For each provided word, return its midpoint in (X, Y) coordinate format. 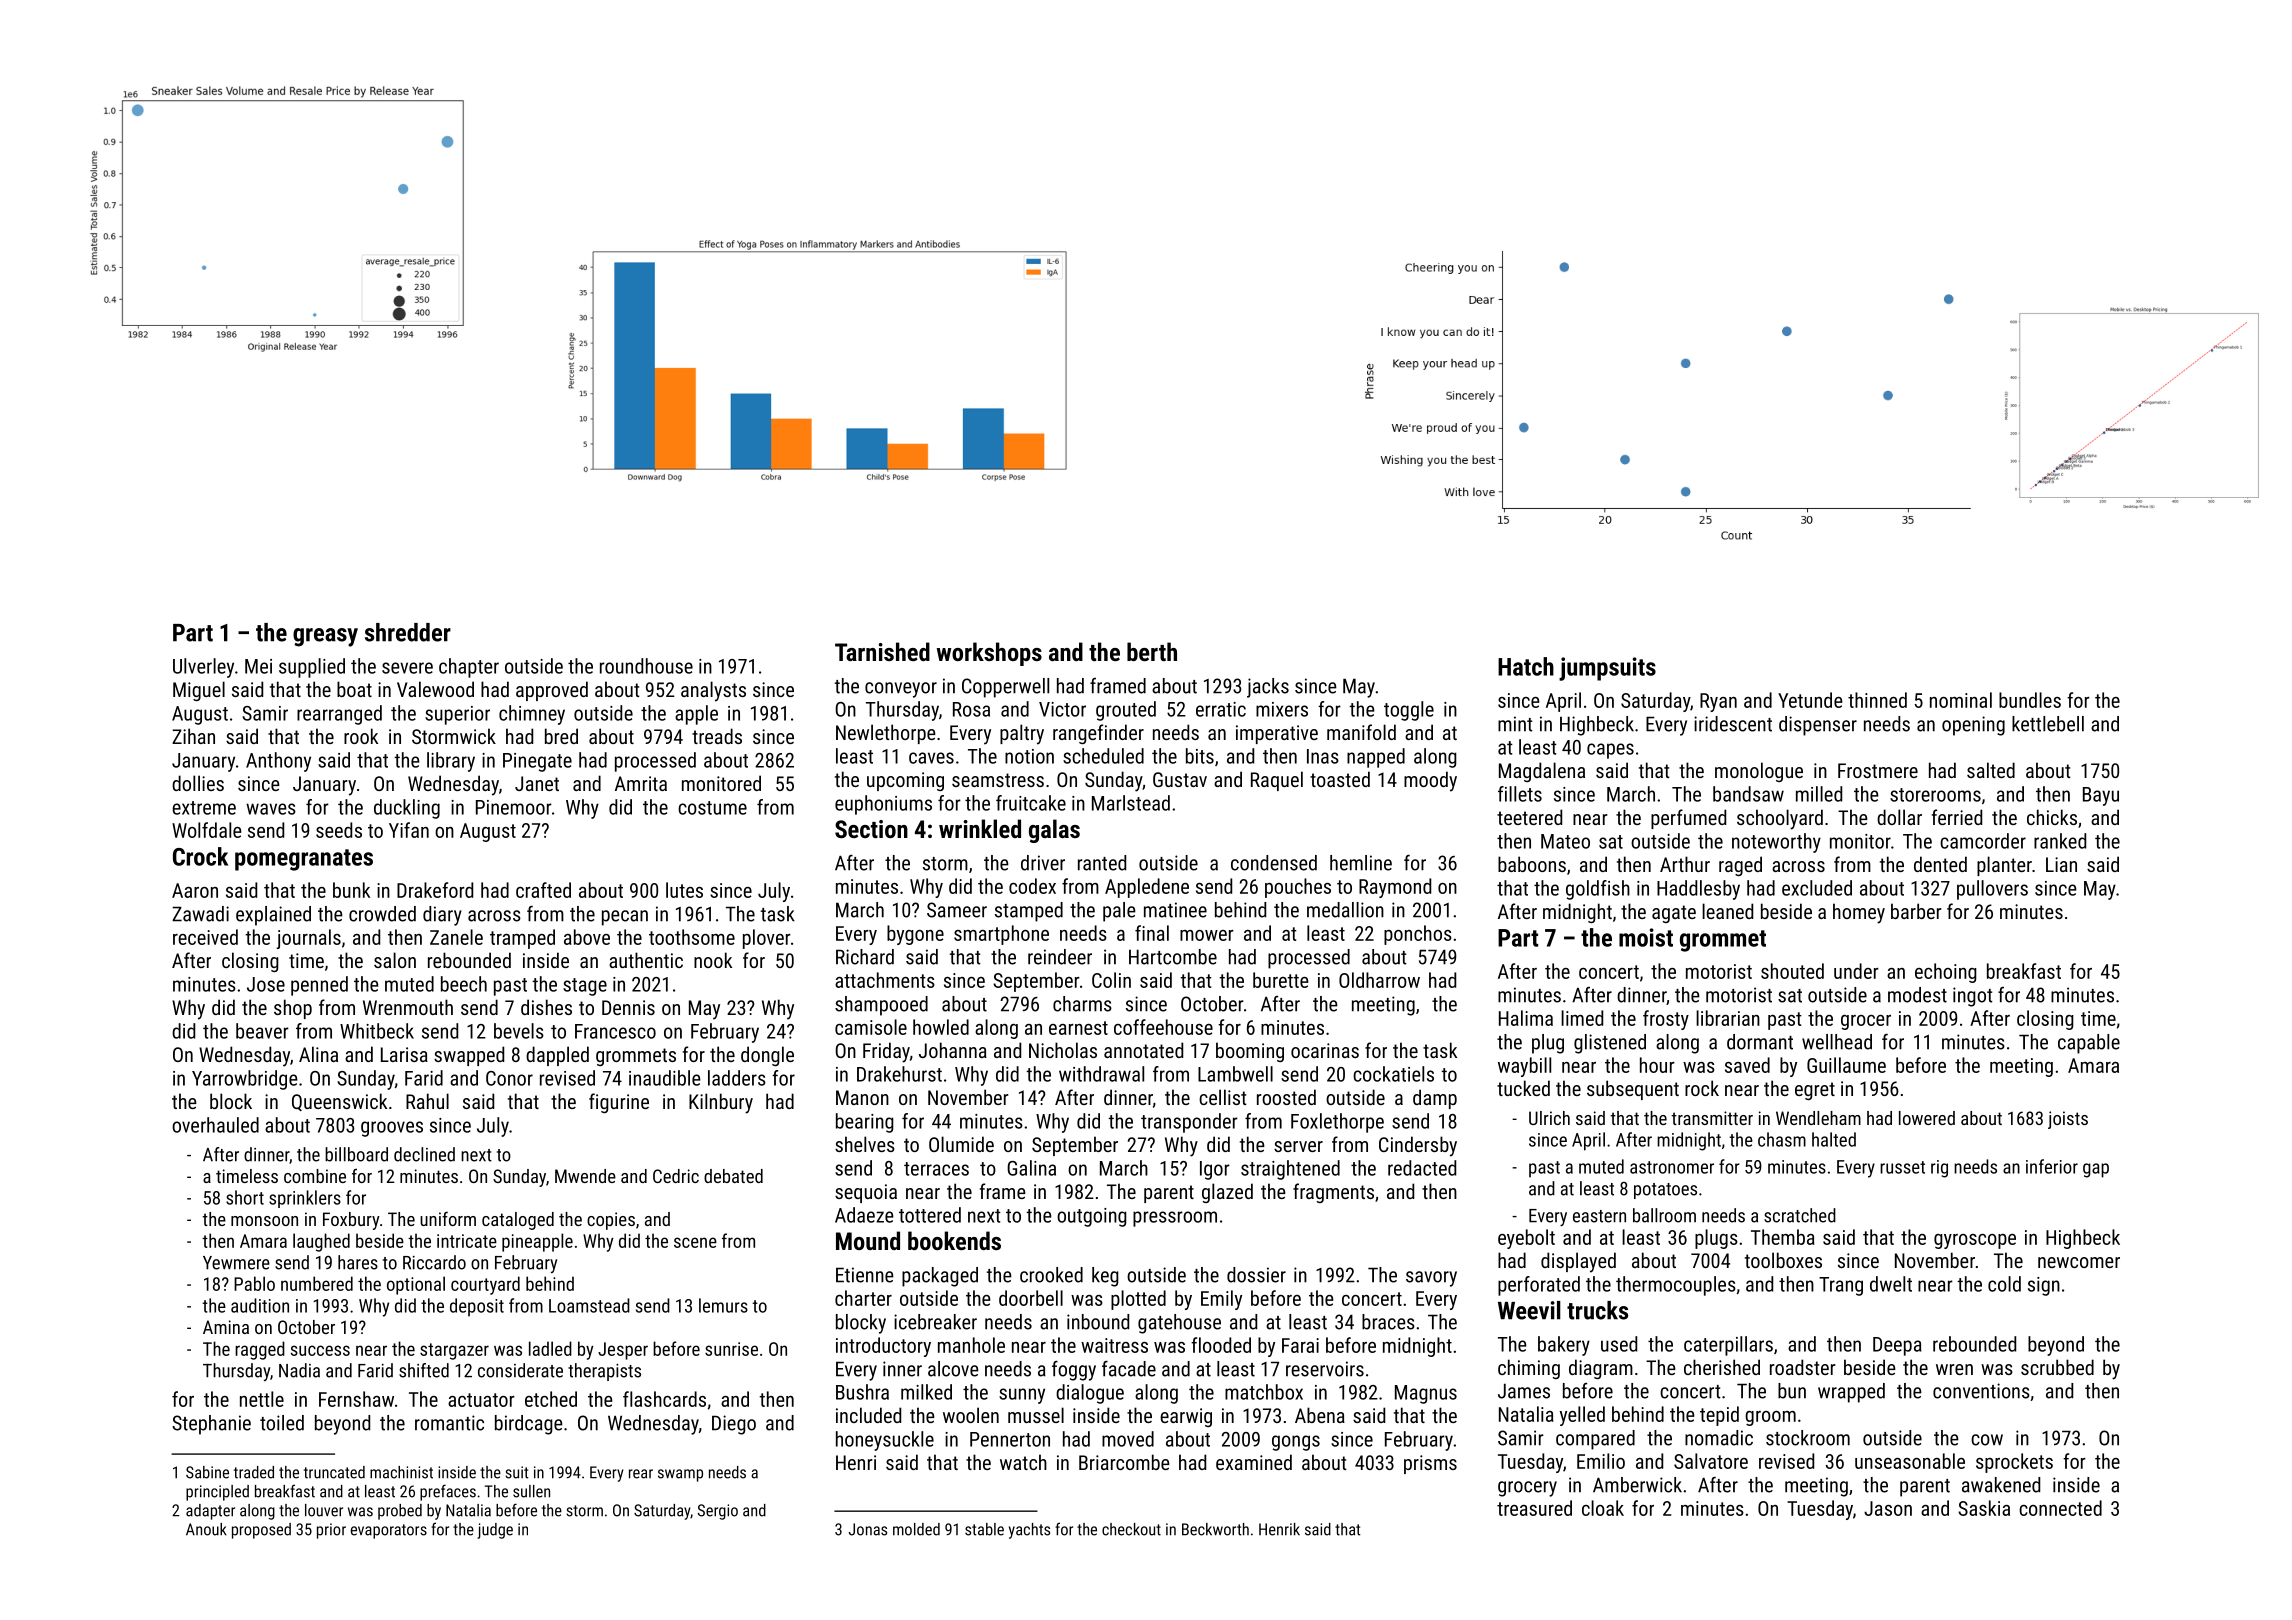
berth (1152, 651)
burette (1281, 980)
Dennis (628, 1007)
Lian (2061, 864)
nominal (1961, 700)
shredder (408, 632)
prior (331, 1531)
